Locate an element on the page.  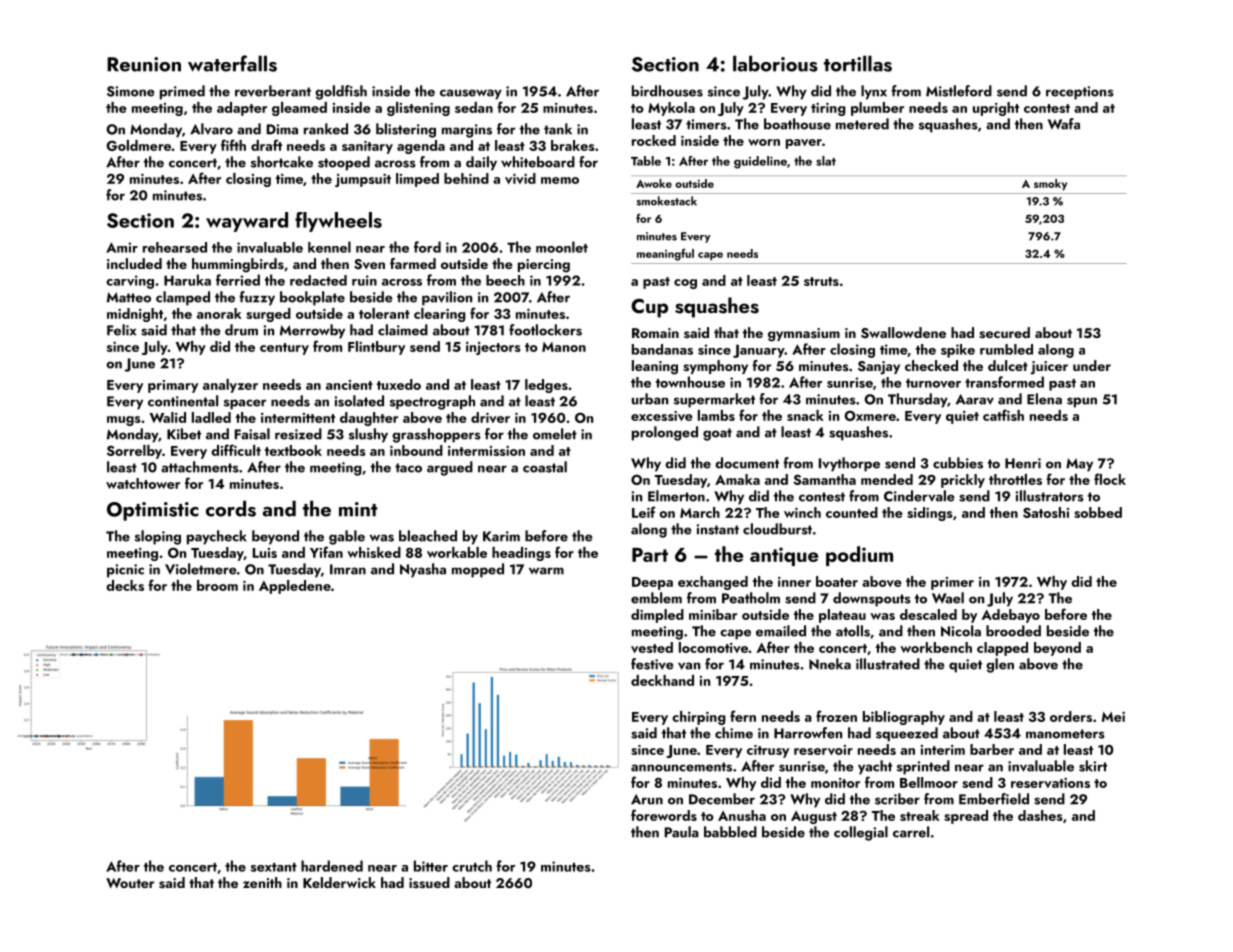
Wouter is located at coordinates (130, 883).
